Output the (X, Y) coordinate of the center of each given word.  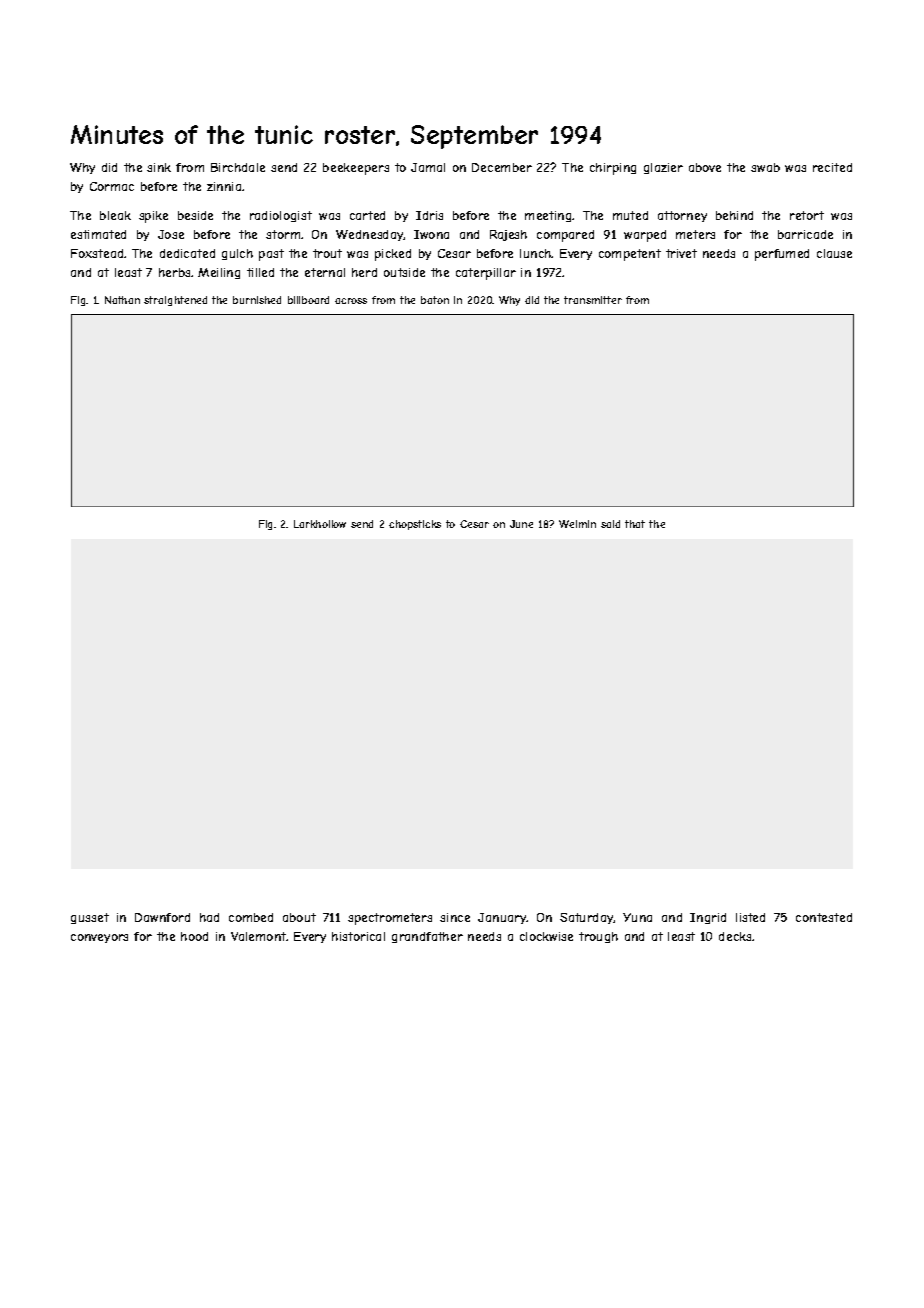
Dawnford (162, 917)
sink (159, 167)
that (635, 524)
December (502, 167)
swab (765, 167)
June (521, 524)
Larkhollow (320, 524)
